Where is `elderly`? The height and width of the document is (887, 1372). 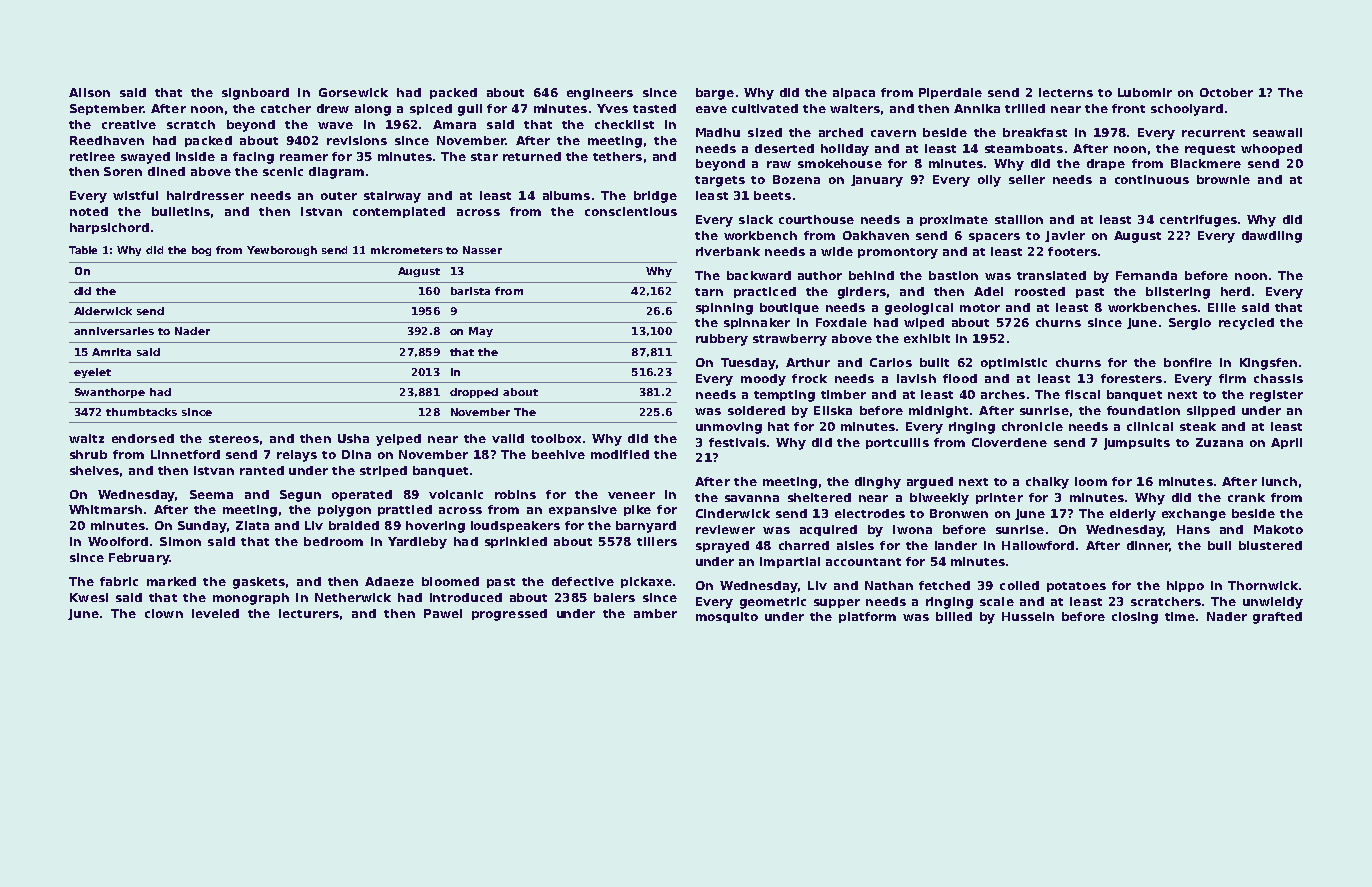 elderly is located at coordinates (1133, 515).
